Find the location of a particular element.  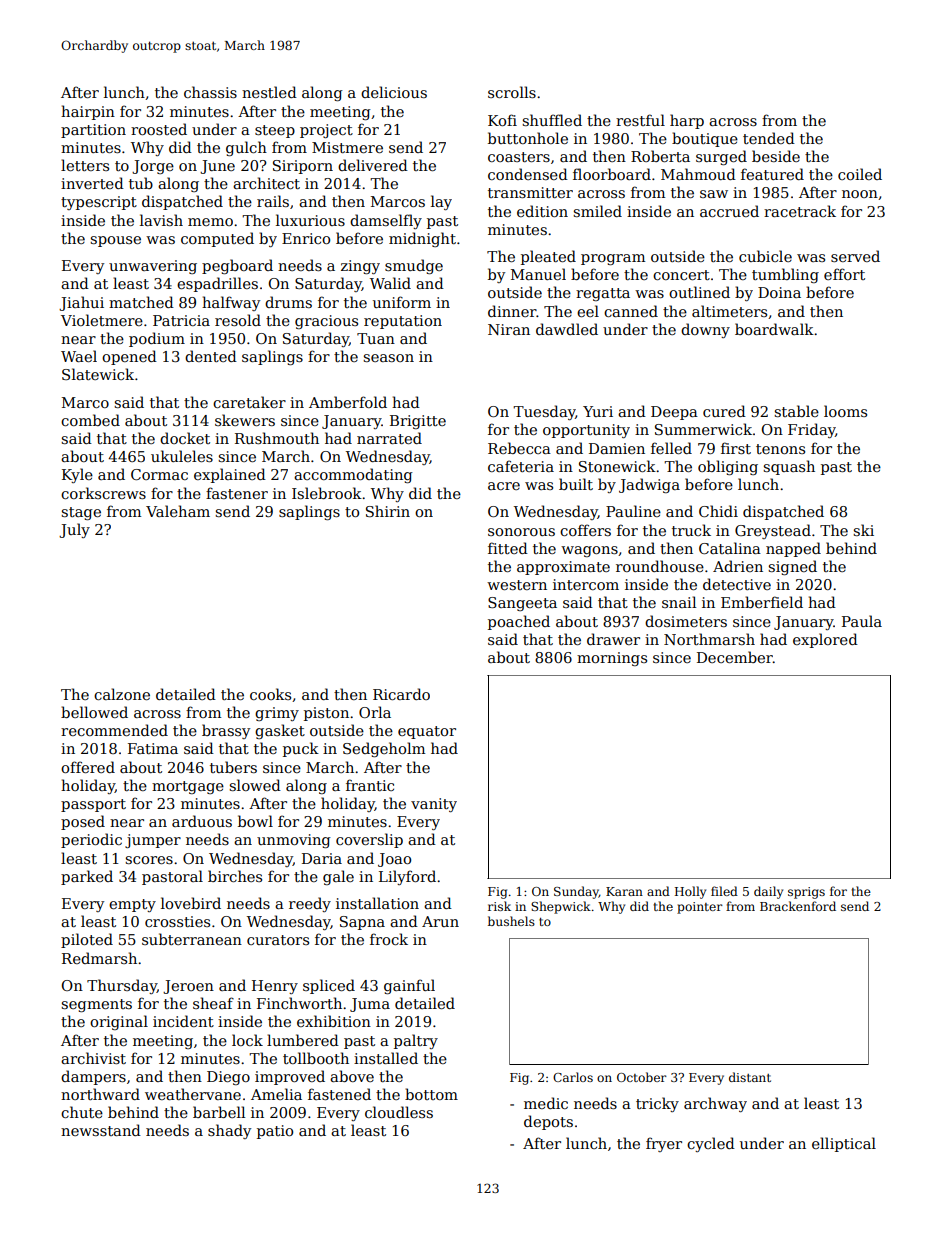

Holly is located at coordinates (690, 892).
